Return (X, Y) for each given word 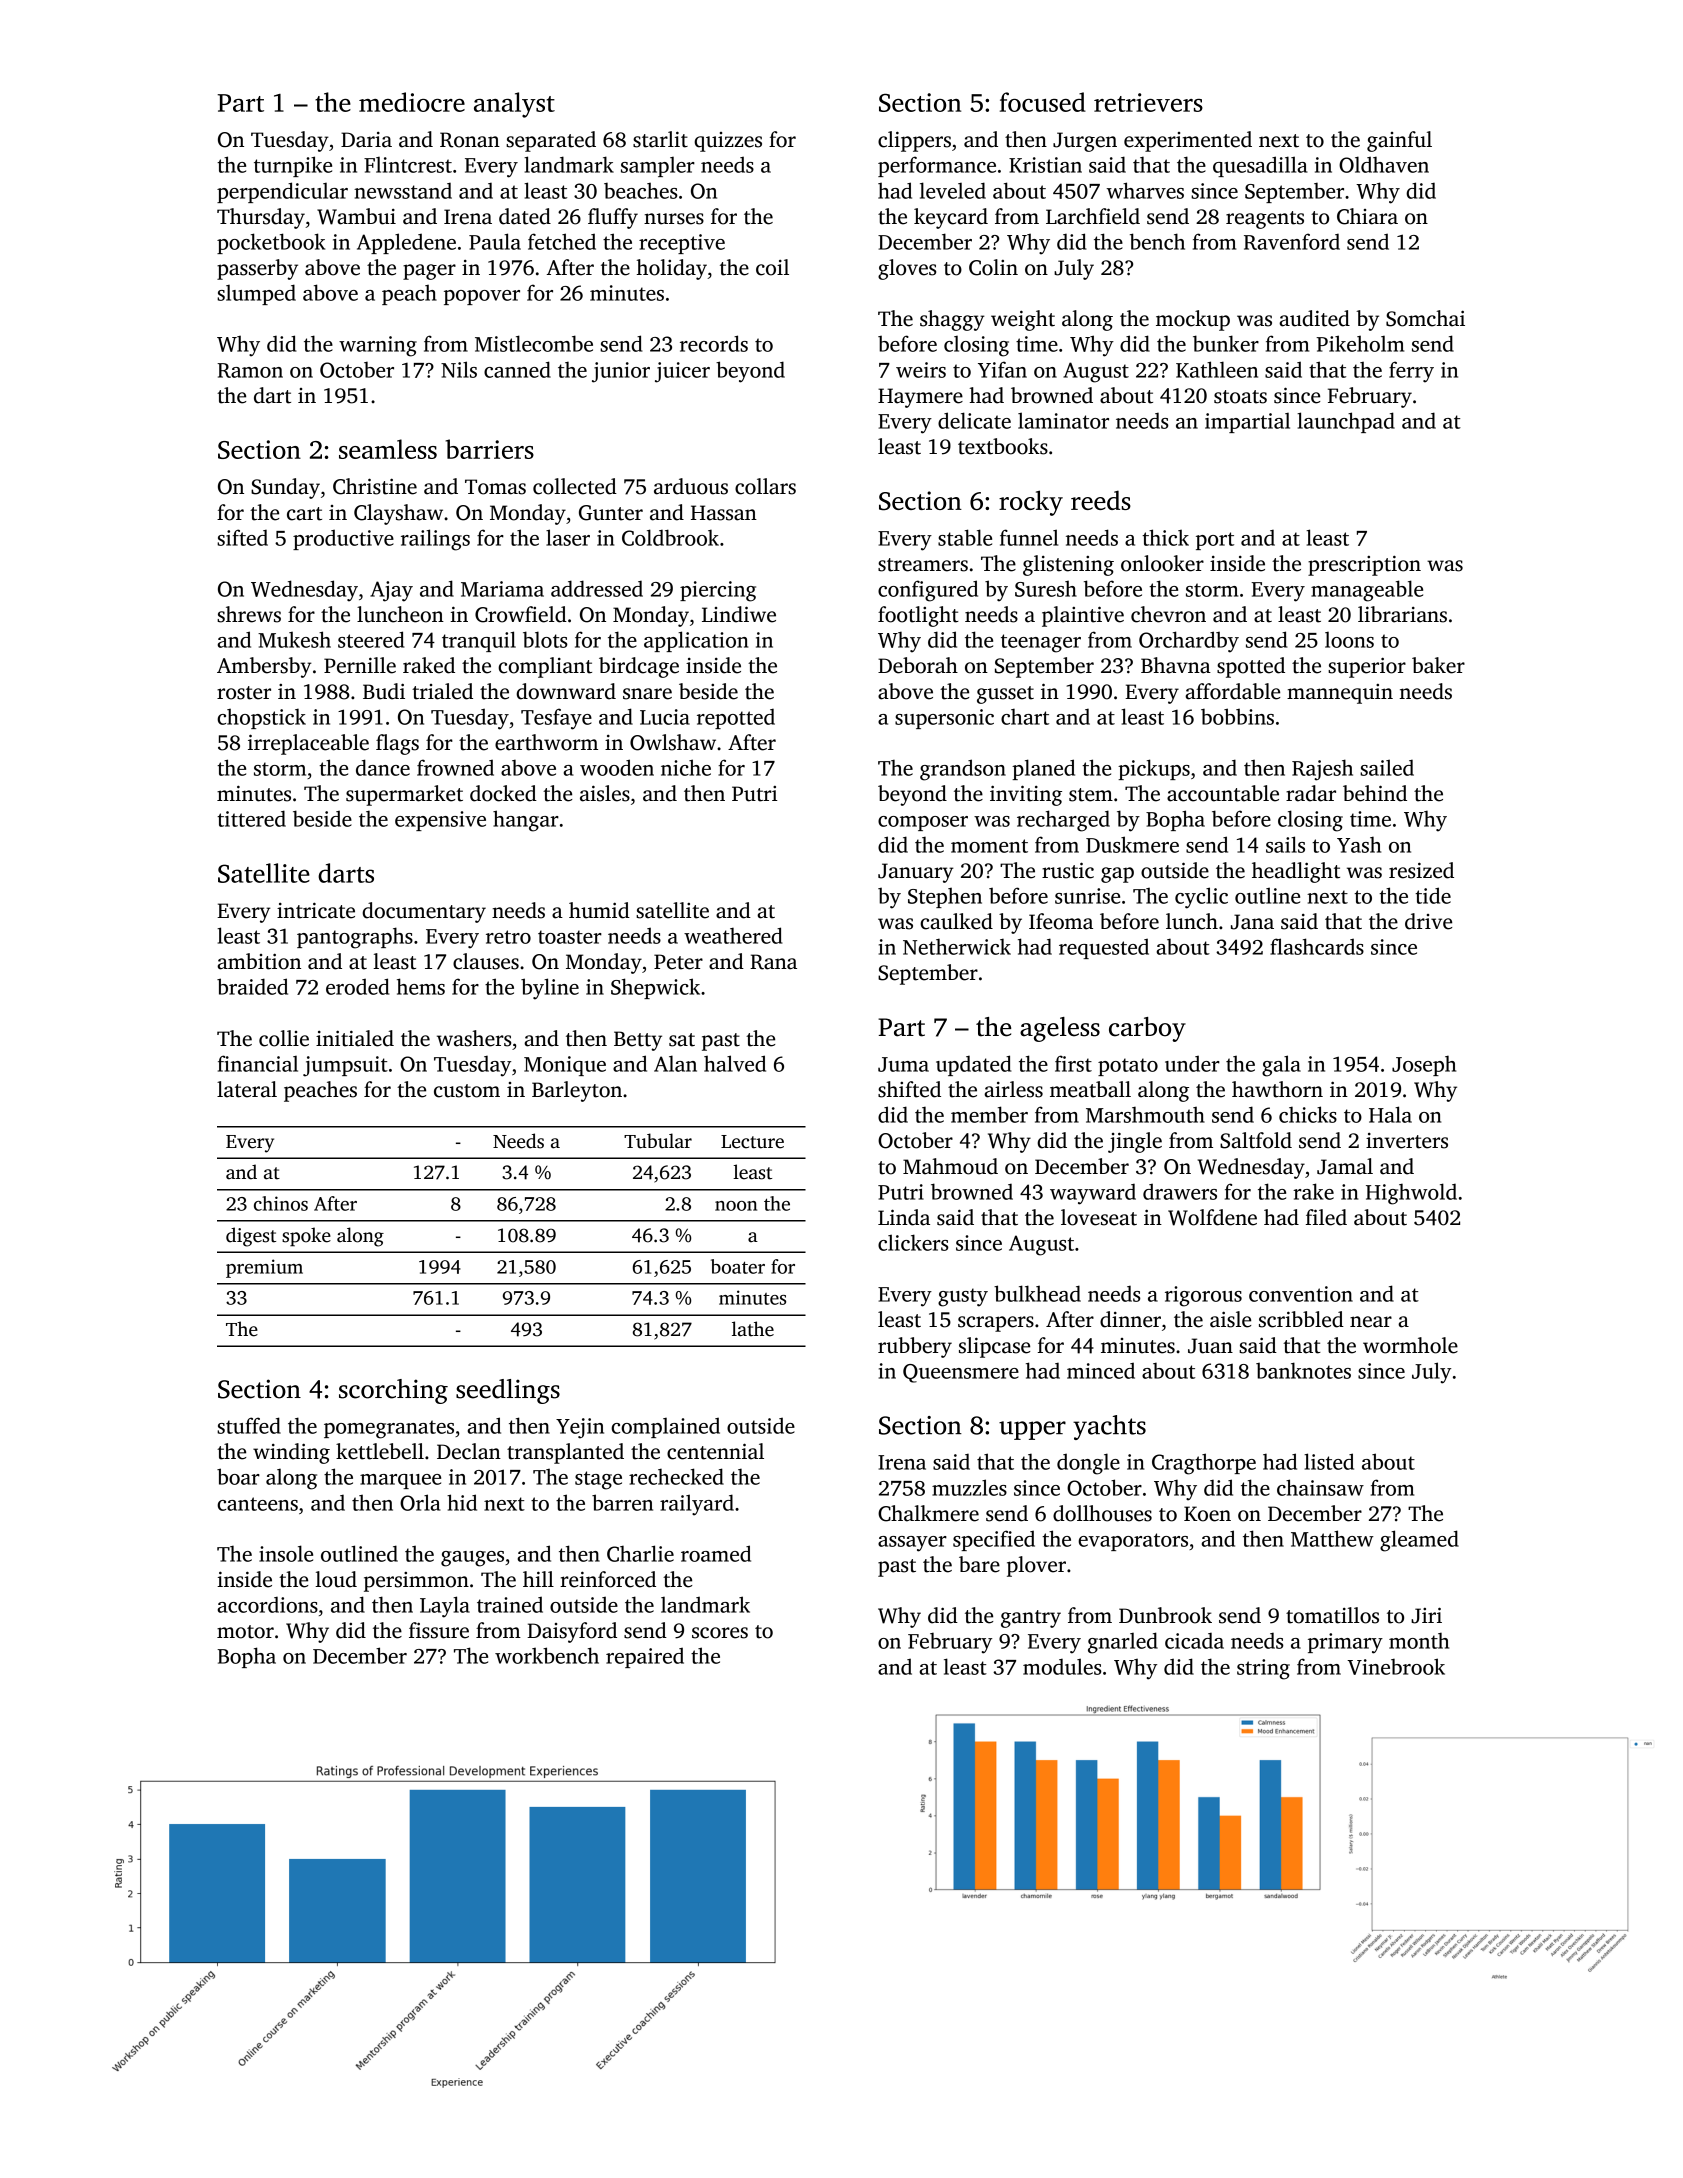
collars (765, 486)
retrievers (1148, 102)
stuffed (249, 1425)
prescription (1364, 565)
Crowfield (521, 614)
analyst (514, 105)
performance (937, 166)
